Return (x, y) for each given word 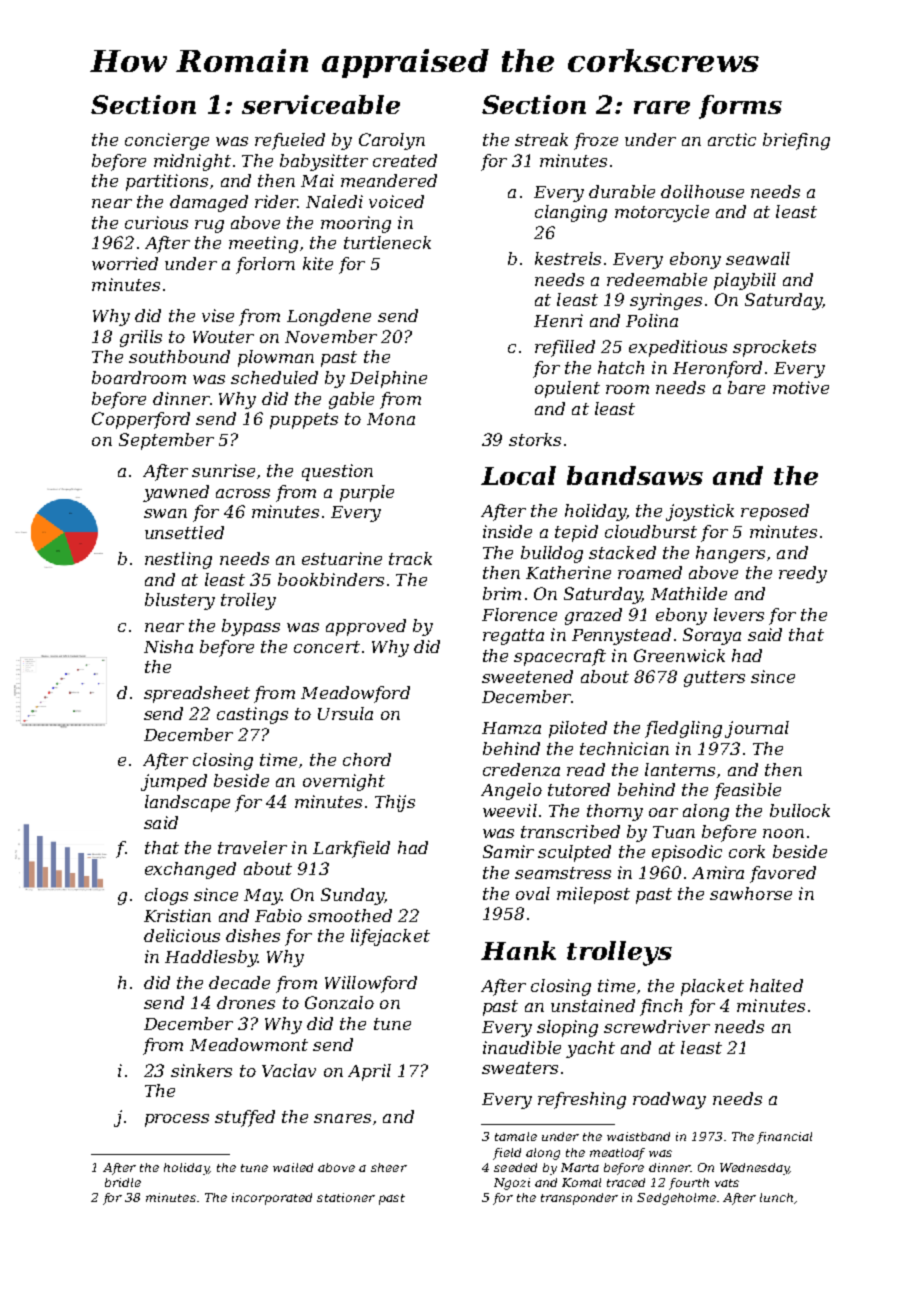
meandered (389, 180)
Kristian (177, 915)
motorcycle (662, 213)
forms (740, 107)
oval (533, 893)
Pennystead (621, 636)
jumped (174, 782)
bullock (800, 810)
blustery (180, 601)
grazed (593, 616)
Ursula (345, 713)
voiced (396, 201)
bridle (123, 1182)
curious (156, 222)
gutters (714, 679)
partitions (167, 182)
